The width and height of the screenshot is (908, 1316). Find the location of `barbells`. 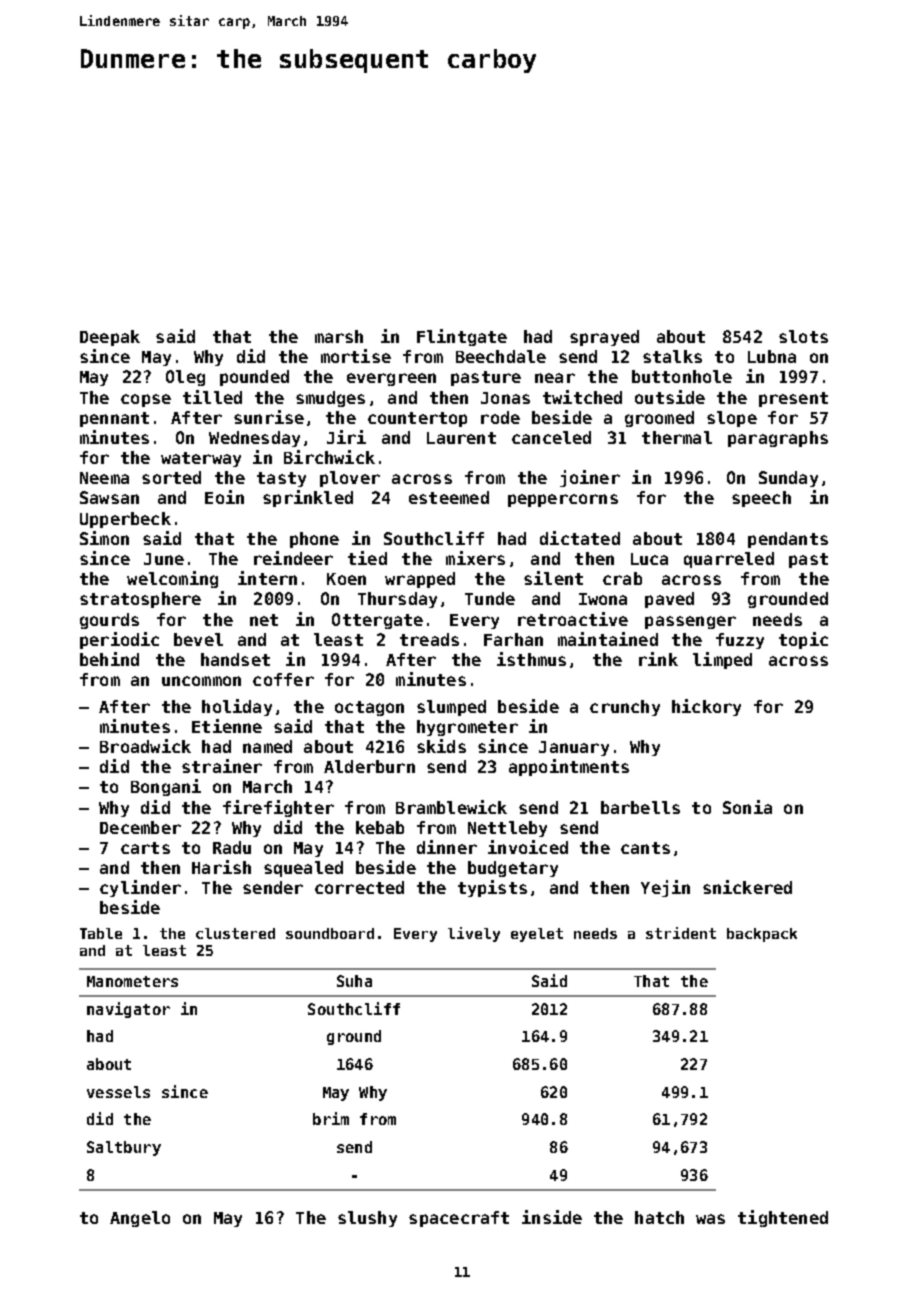

barbells is located at coordinates (640, 807).
